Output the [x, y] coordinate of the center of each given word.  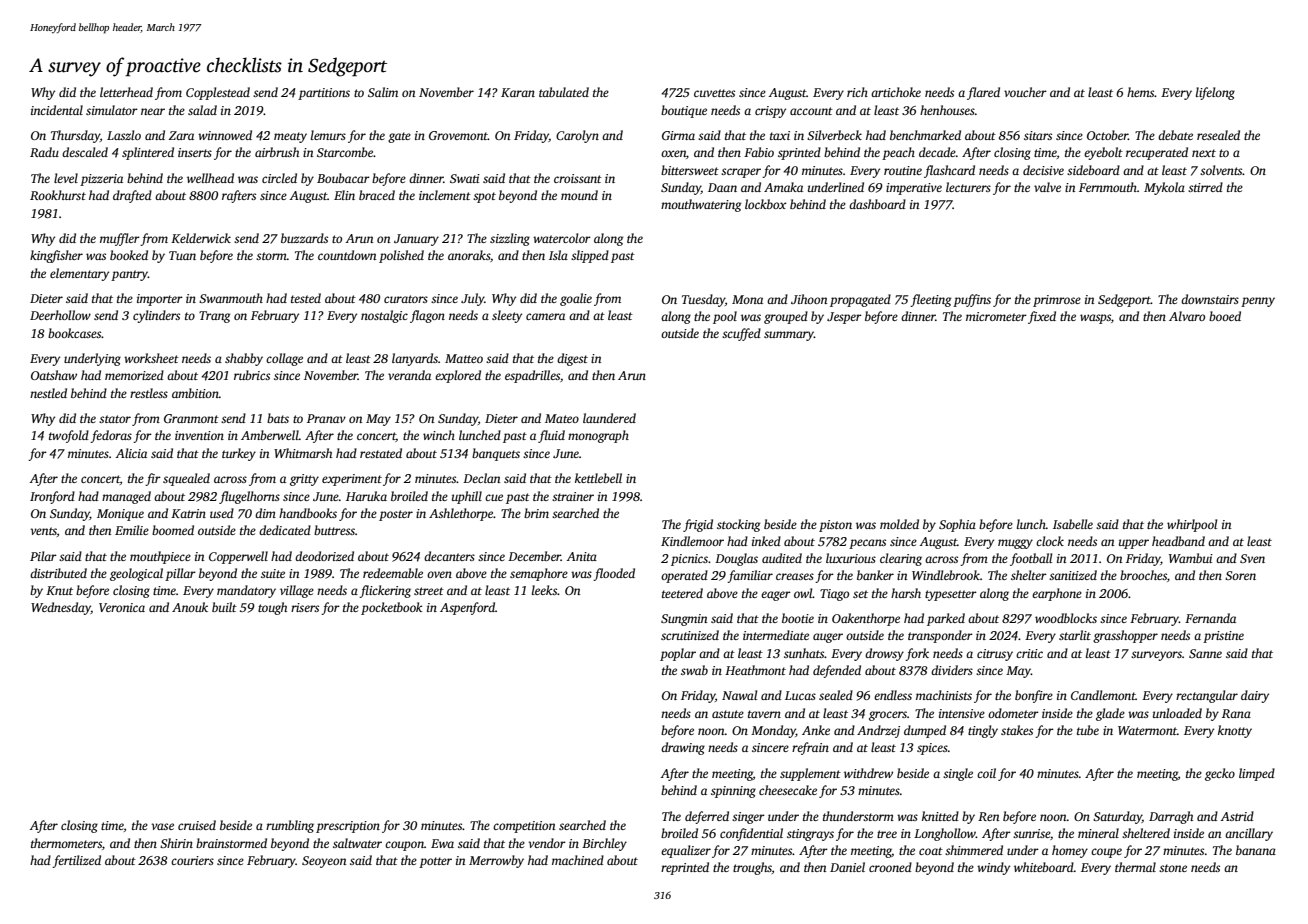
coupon [404, 846]
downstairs [1210, 299]
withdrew [868, 773]
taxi [780, 135]
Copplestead [218, 93]
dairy [1255, 696]
